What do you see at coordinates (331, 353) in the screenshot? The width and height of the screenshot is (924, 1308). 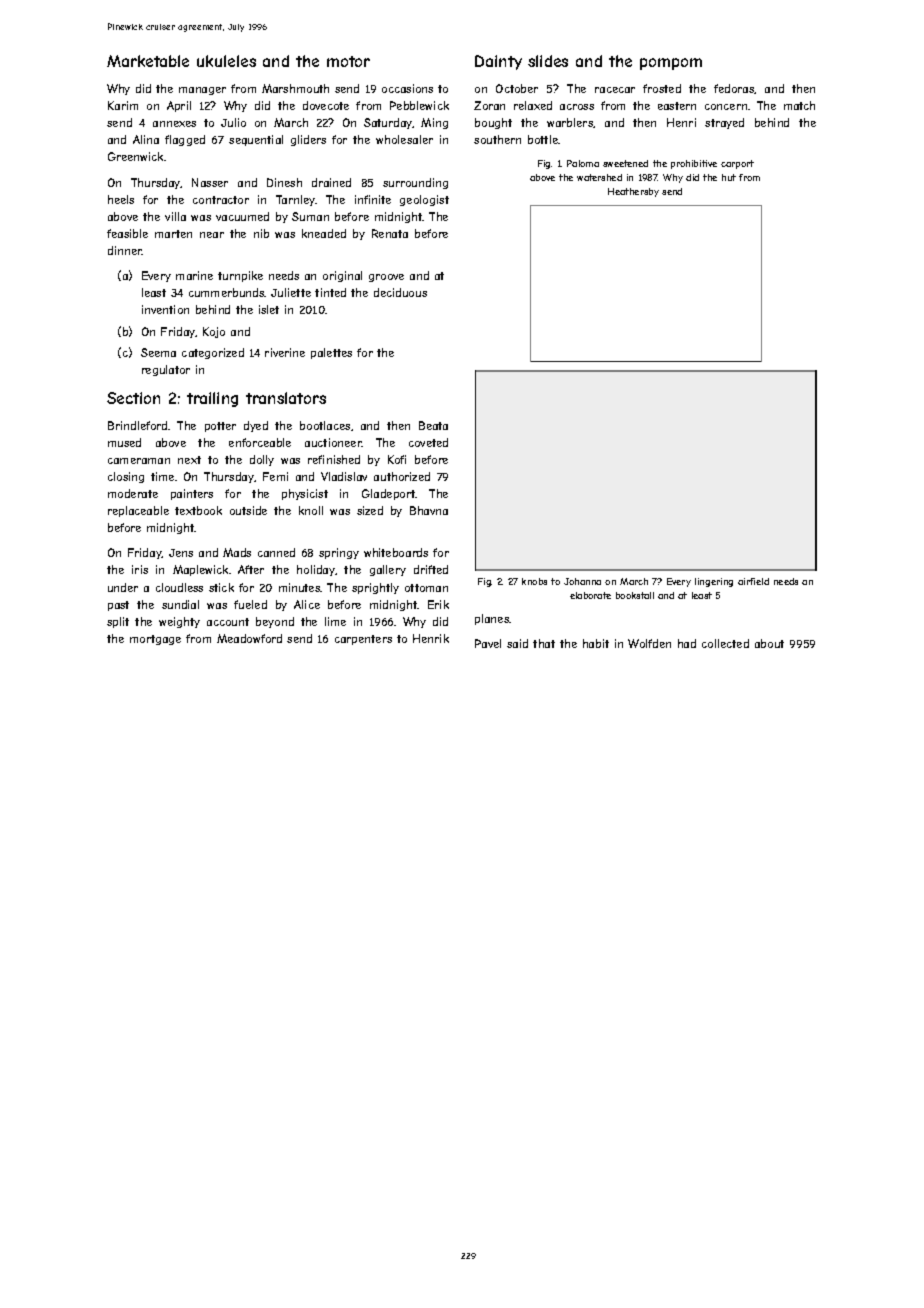 I see `palettes` at bounding box center [331, 353].
